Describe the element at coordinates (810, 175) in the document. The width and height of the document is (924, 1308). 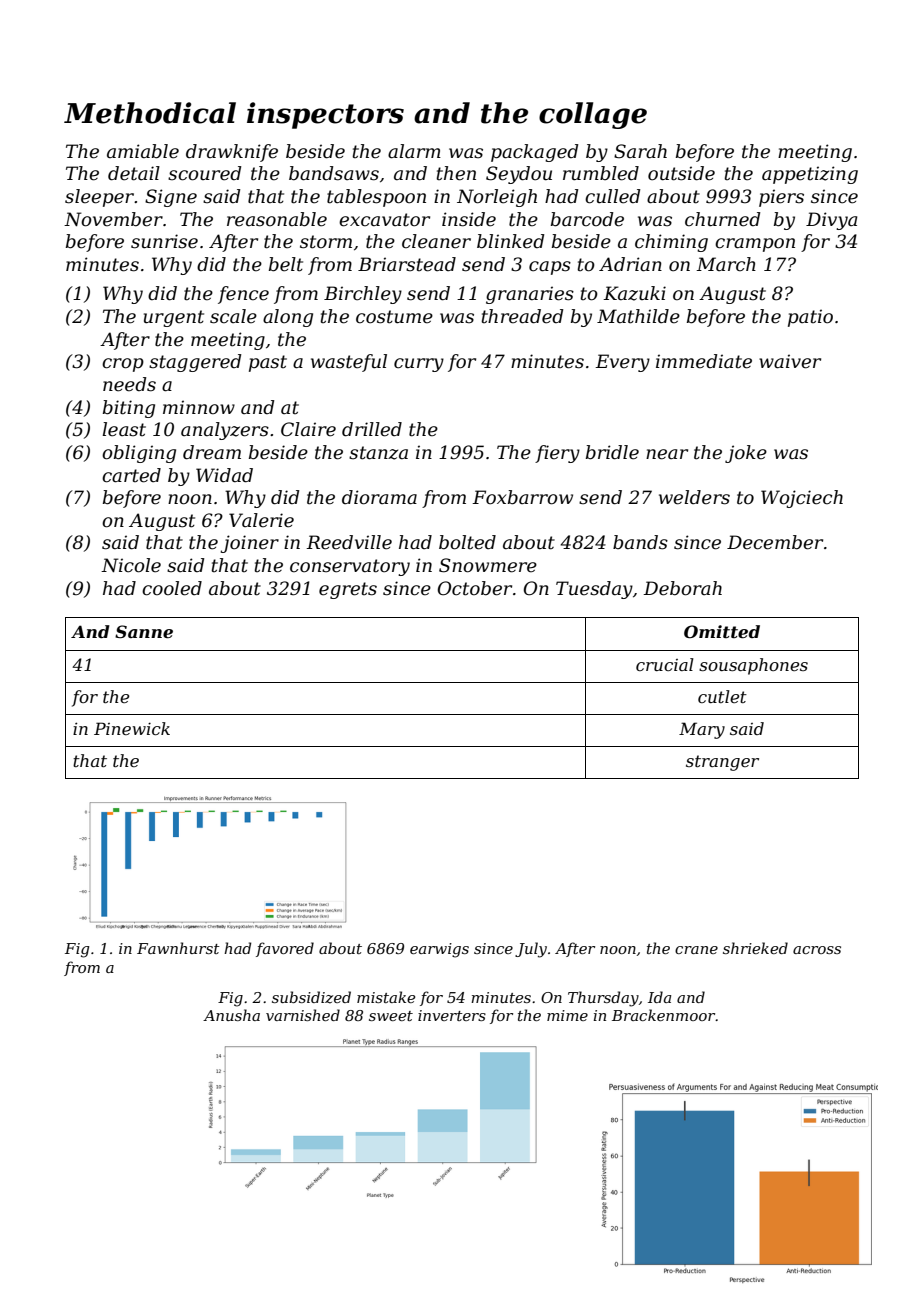
I see `appetizing` at that location.
